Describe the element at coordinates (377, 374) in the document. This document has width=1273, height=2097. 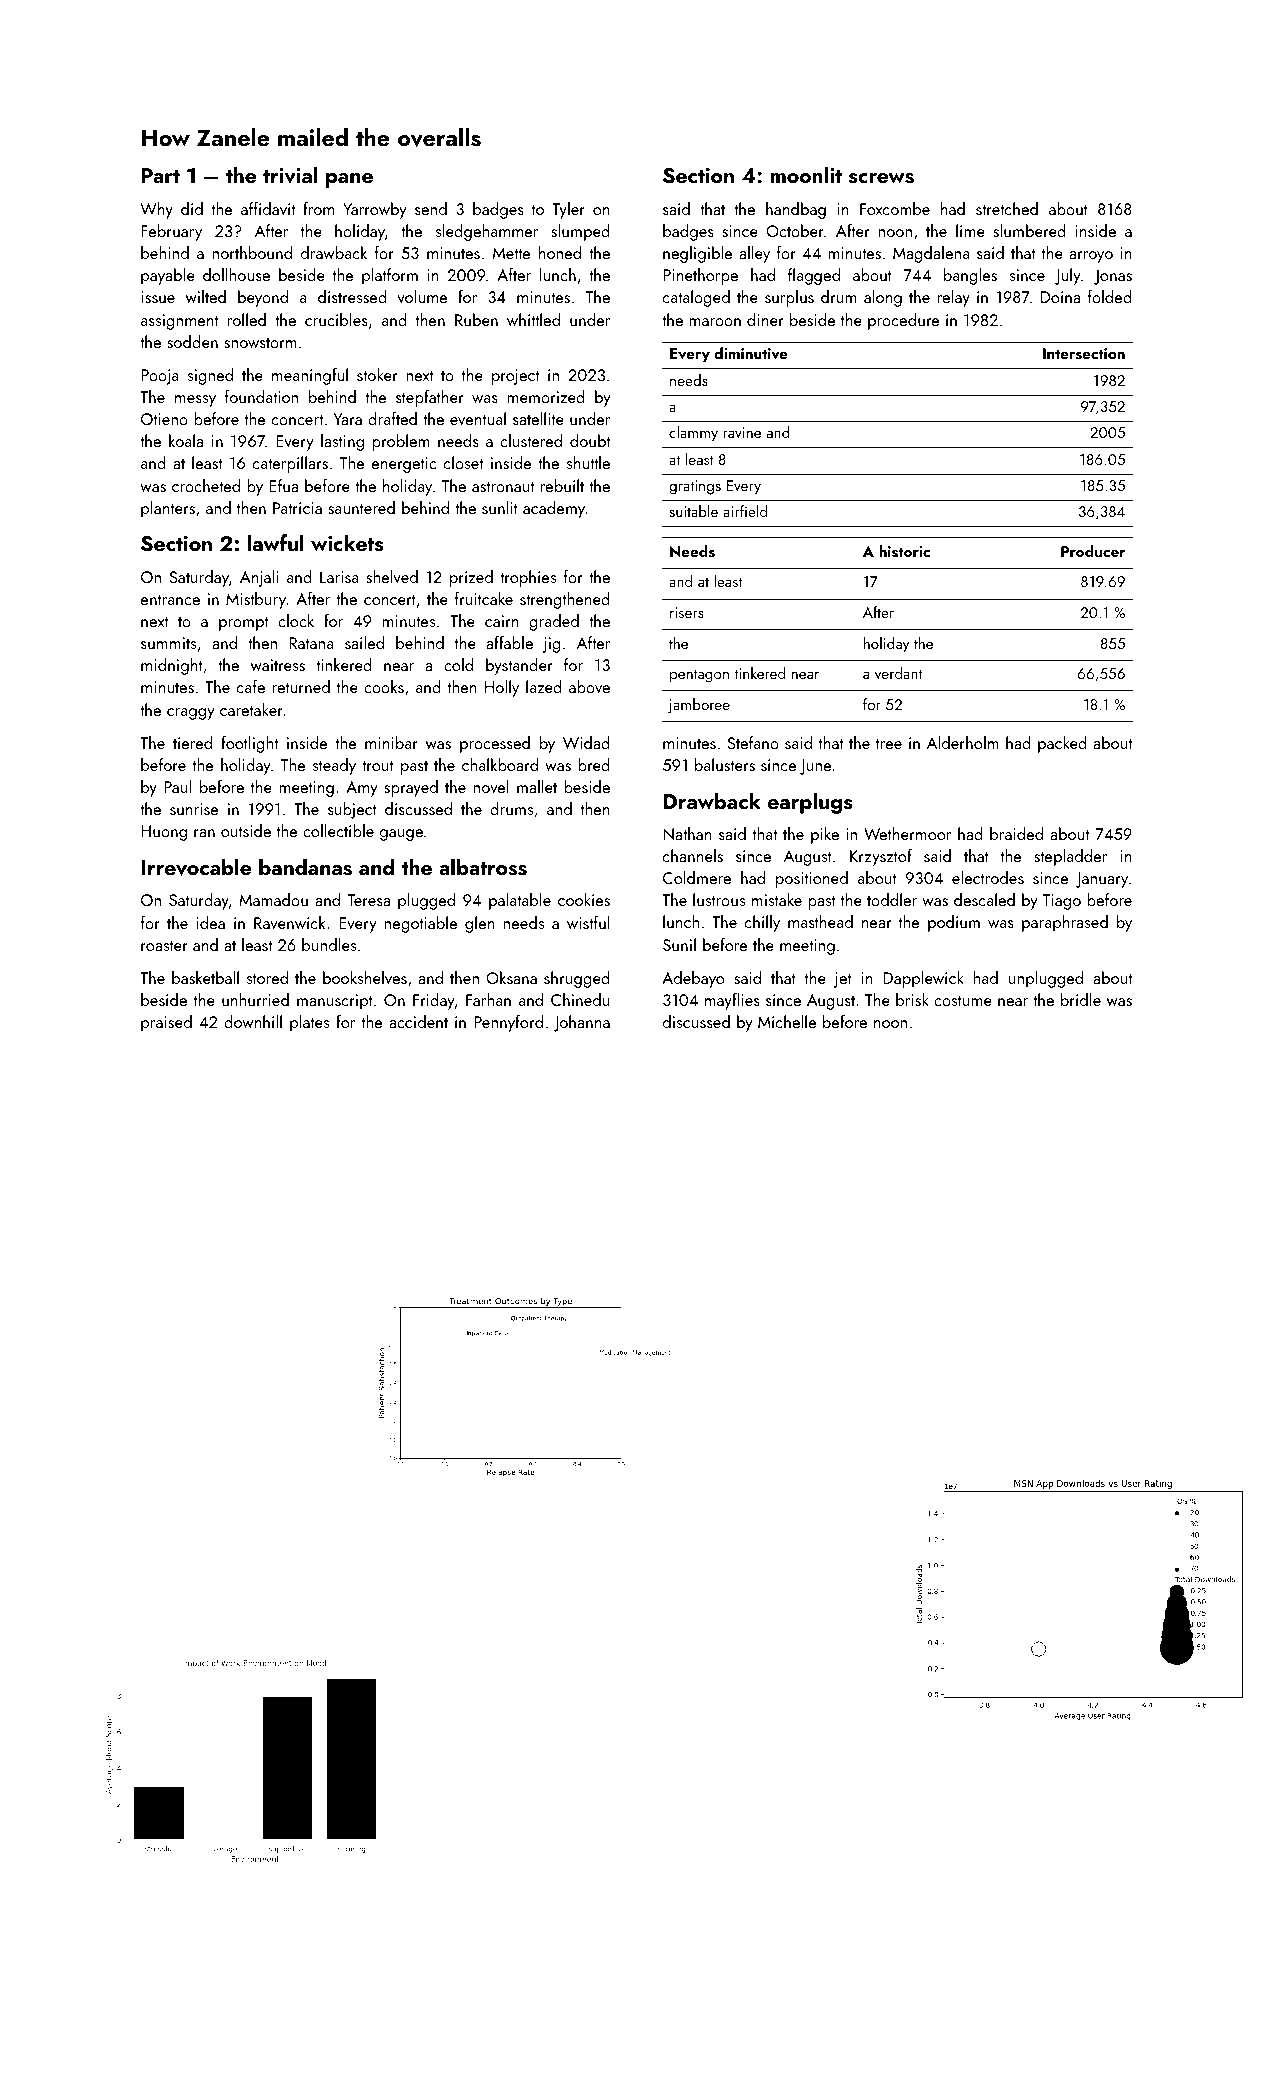
I see `stoker` at that location.
